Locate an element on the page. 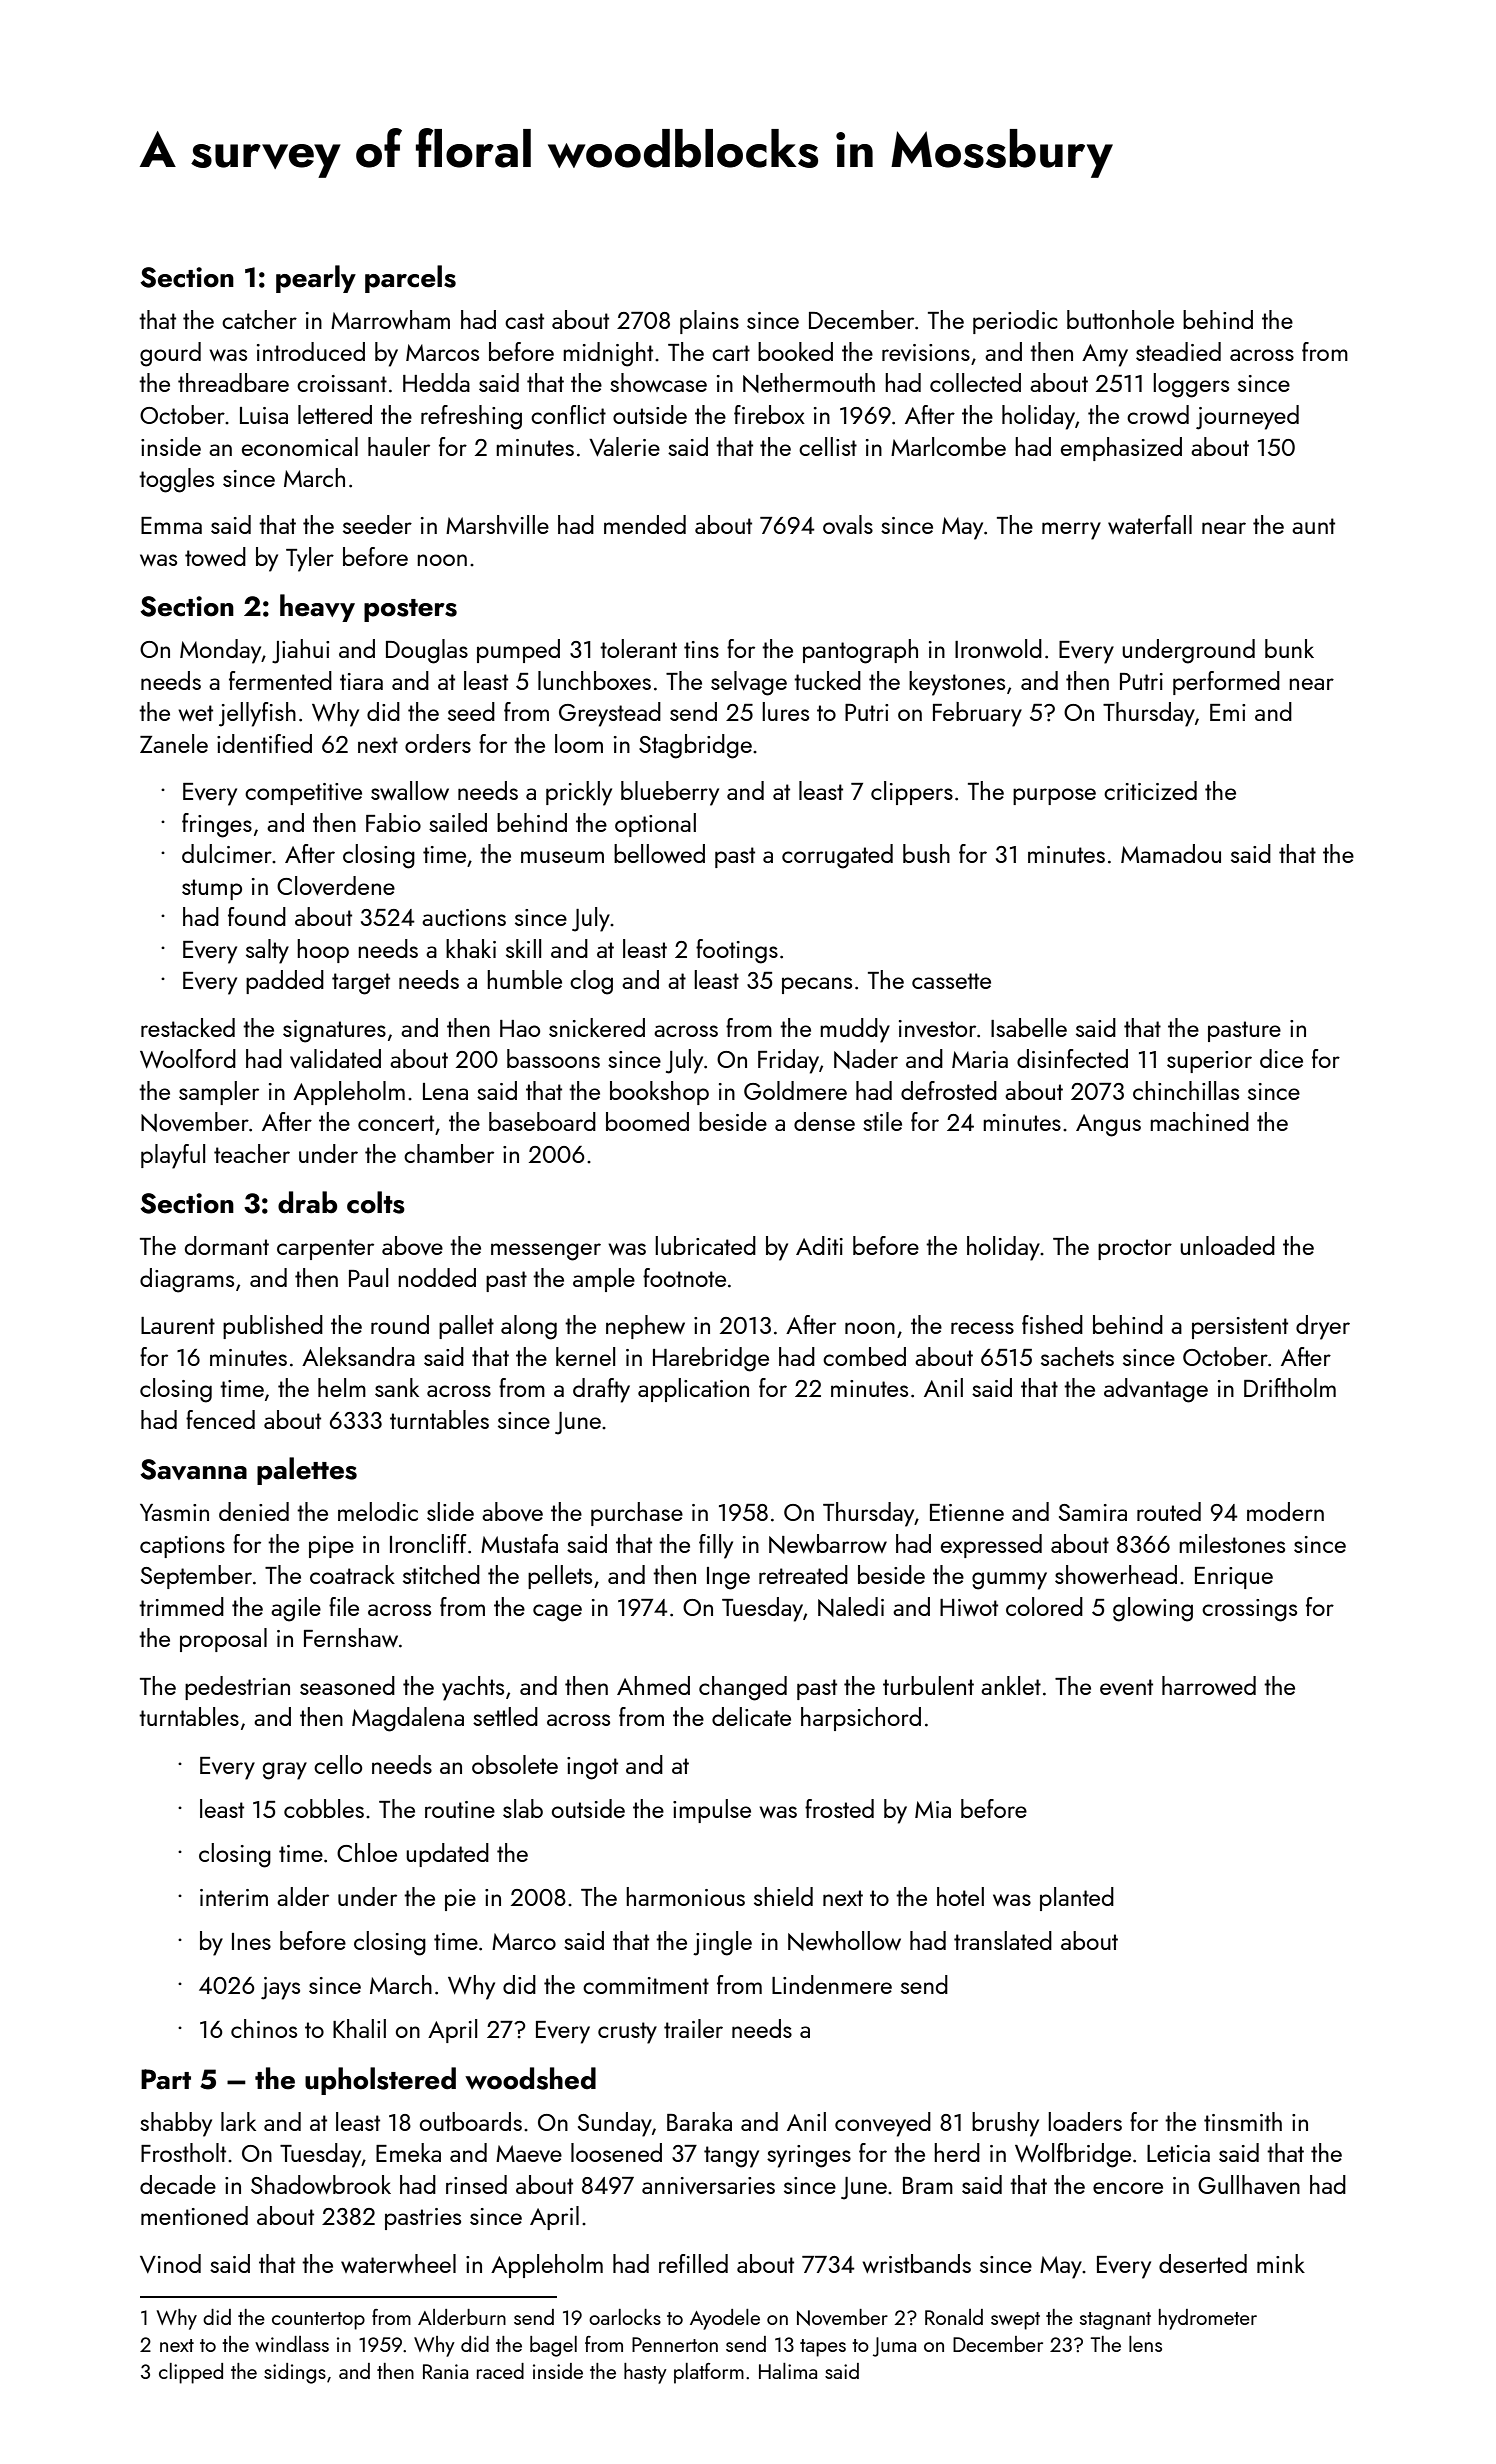 Image resolution: width=1496 pixels, height=2464 pixels. Vinod is located at coordinates (170, 2263).
